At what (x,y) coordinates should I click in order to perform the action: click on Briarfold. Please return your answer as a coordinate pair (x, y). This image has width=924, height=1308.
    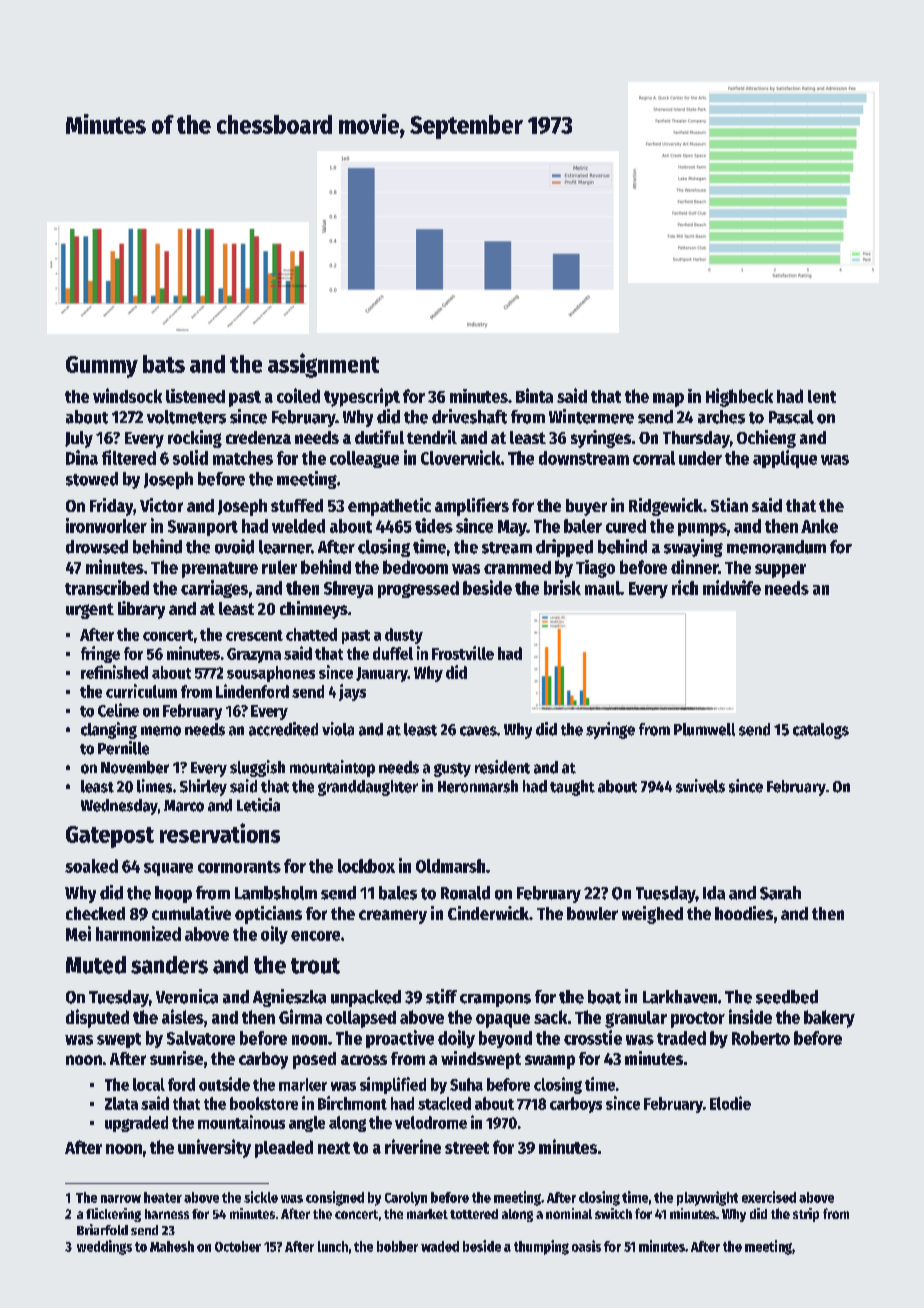
    Looking at the image, I should click on (102, 1229).
